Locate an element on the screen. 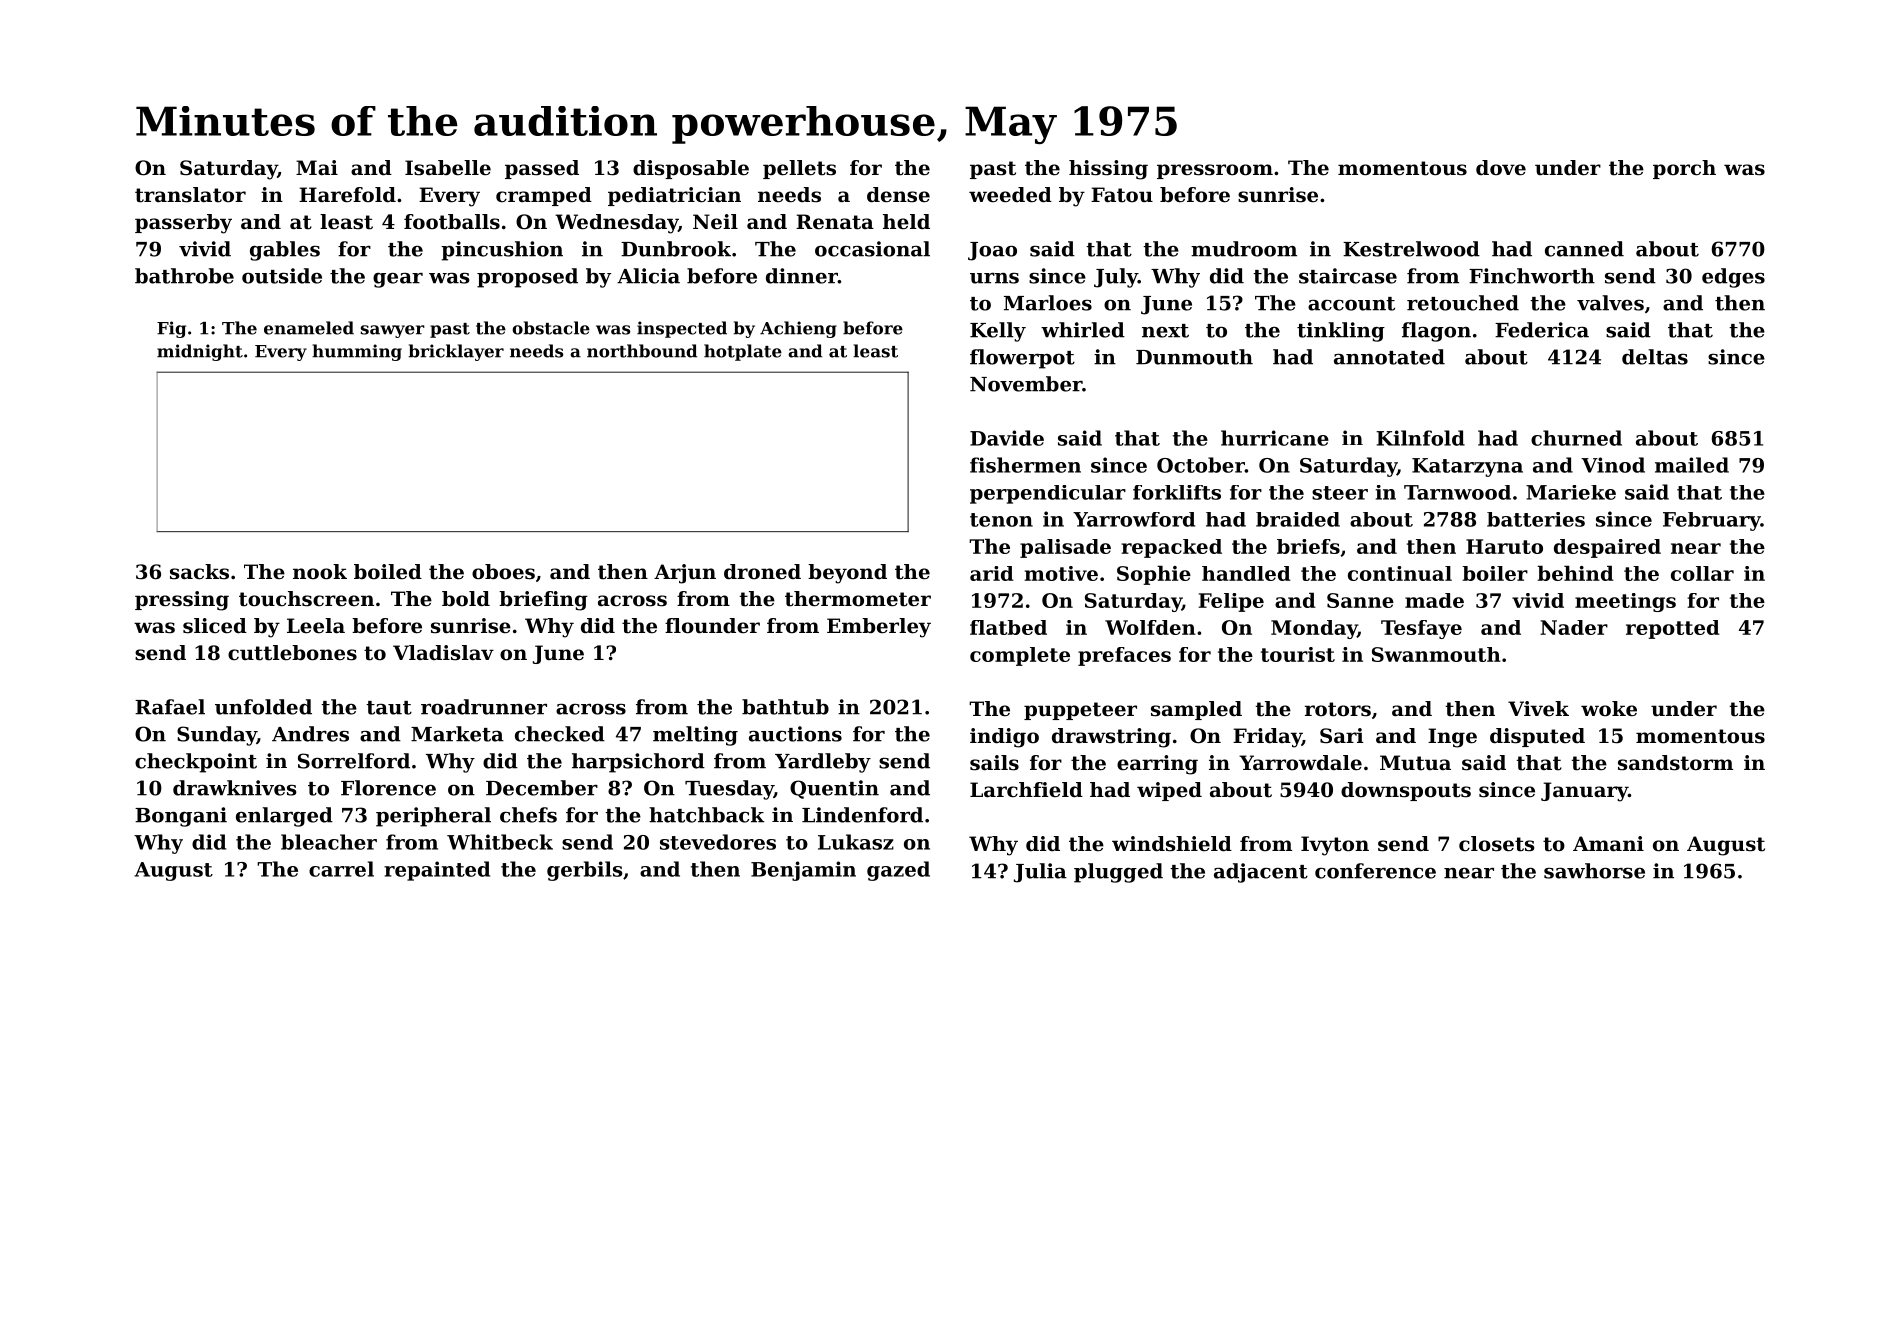  earring is located at coordinates (1157, 765).
